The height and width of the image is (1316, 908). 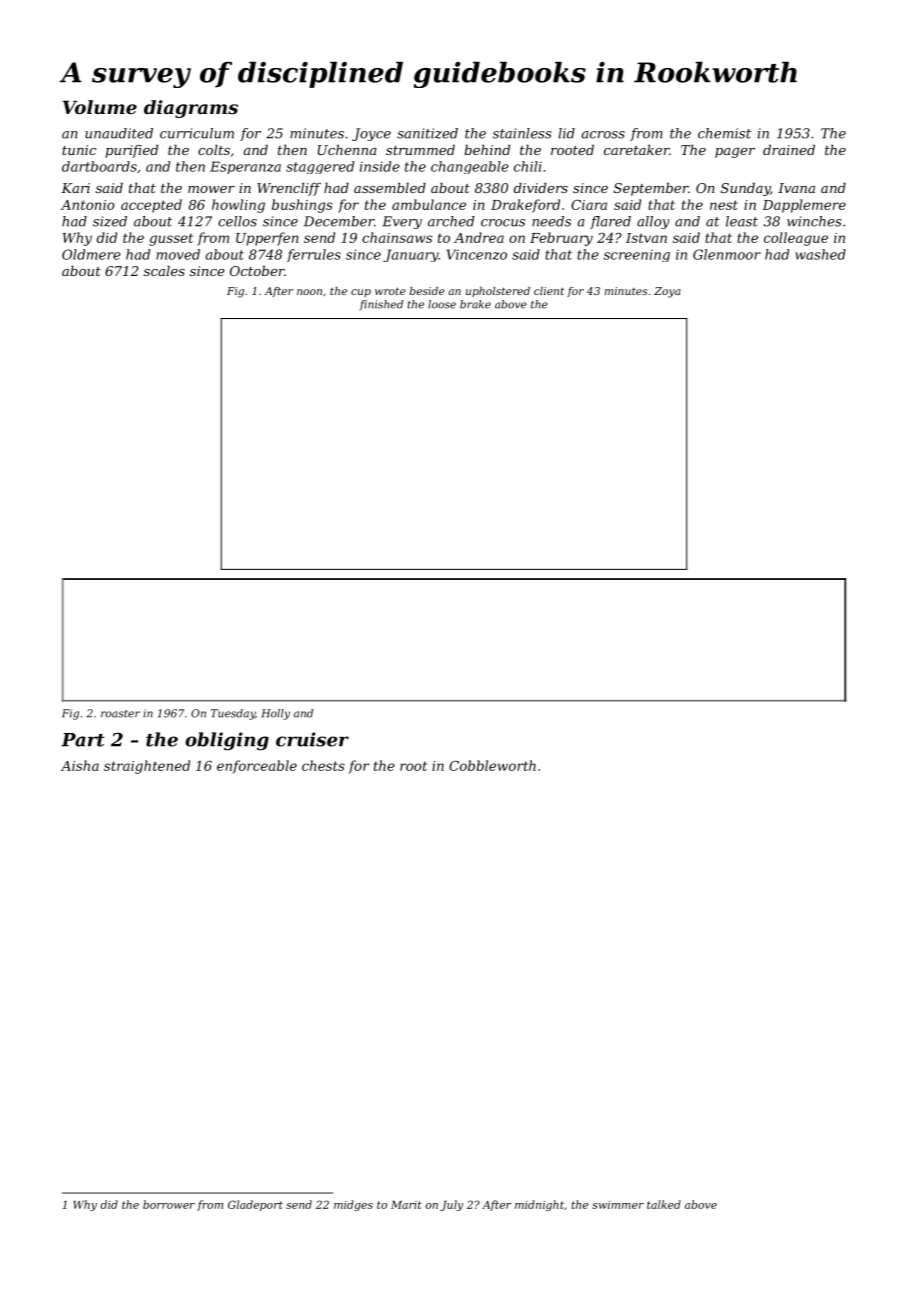 What do you see at coordinates (664, 1204) in the image?
I see `talked` at bounding box center [664, 1204].
